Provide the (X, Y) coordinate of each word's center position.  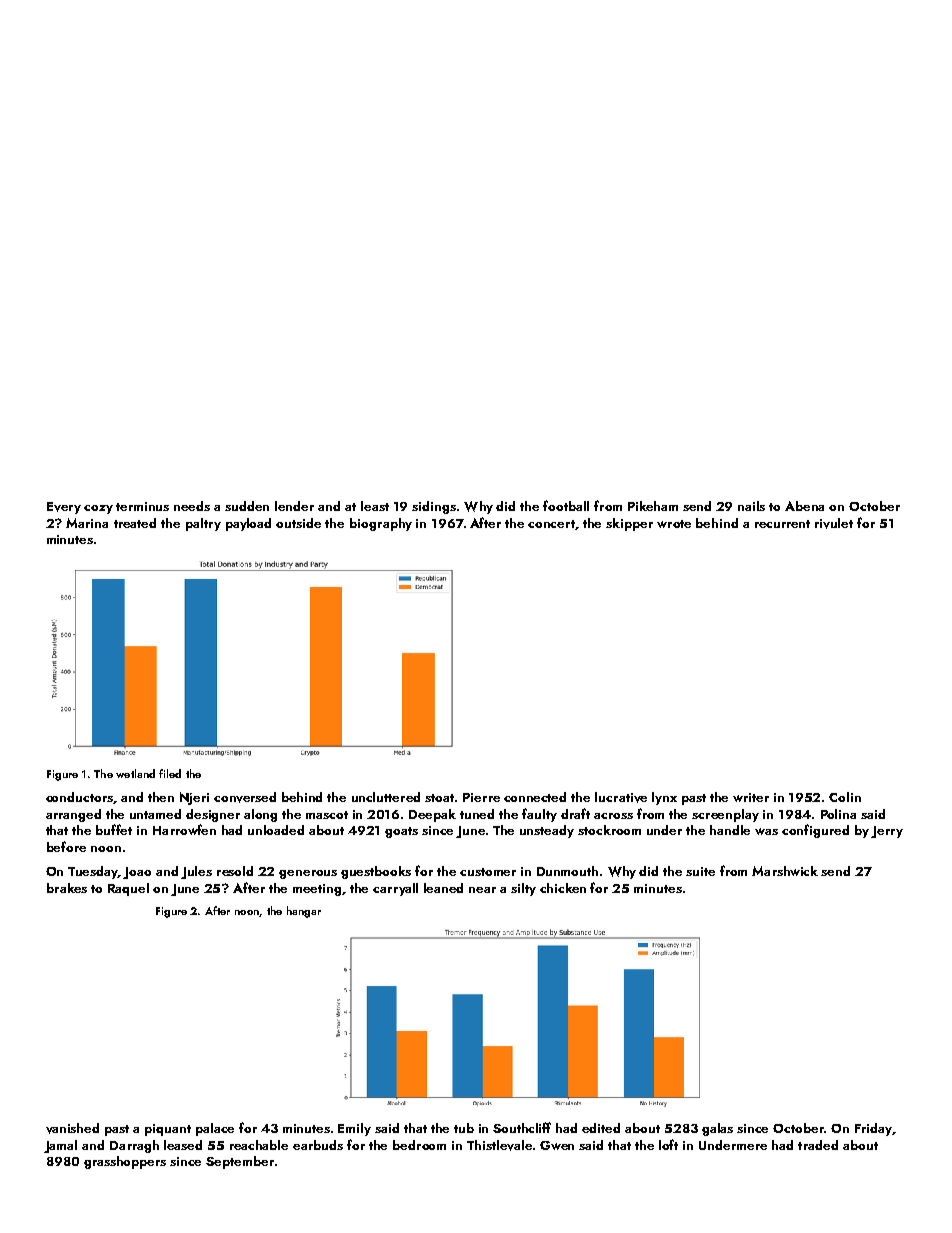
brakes (67, 888)
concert (551, 524)
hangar (304, 912)
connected (535, 797)
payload (248, 524)
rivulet (834, 523)
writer (751, 797)
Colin (845, 797)
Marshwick (785, 871)
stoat (439, 798)
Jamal (60, 1146)
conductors (80, 798)
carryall (395, 889)
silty (523, 889)
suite (700, 871)
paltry (203, 524)
